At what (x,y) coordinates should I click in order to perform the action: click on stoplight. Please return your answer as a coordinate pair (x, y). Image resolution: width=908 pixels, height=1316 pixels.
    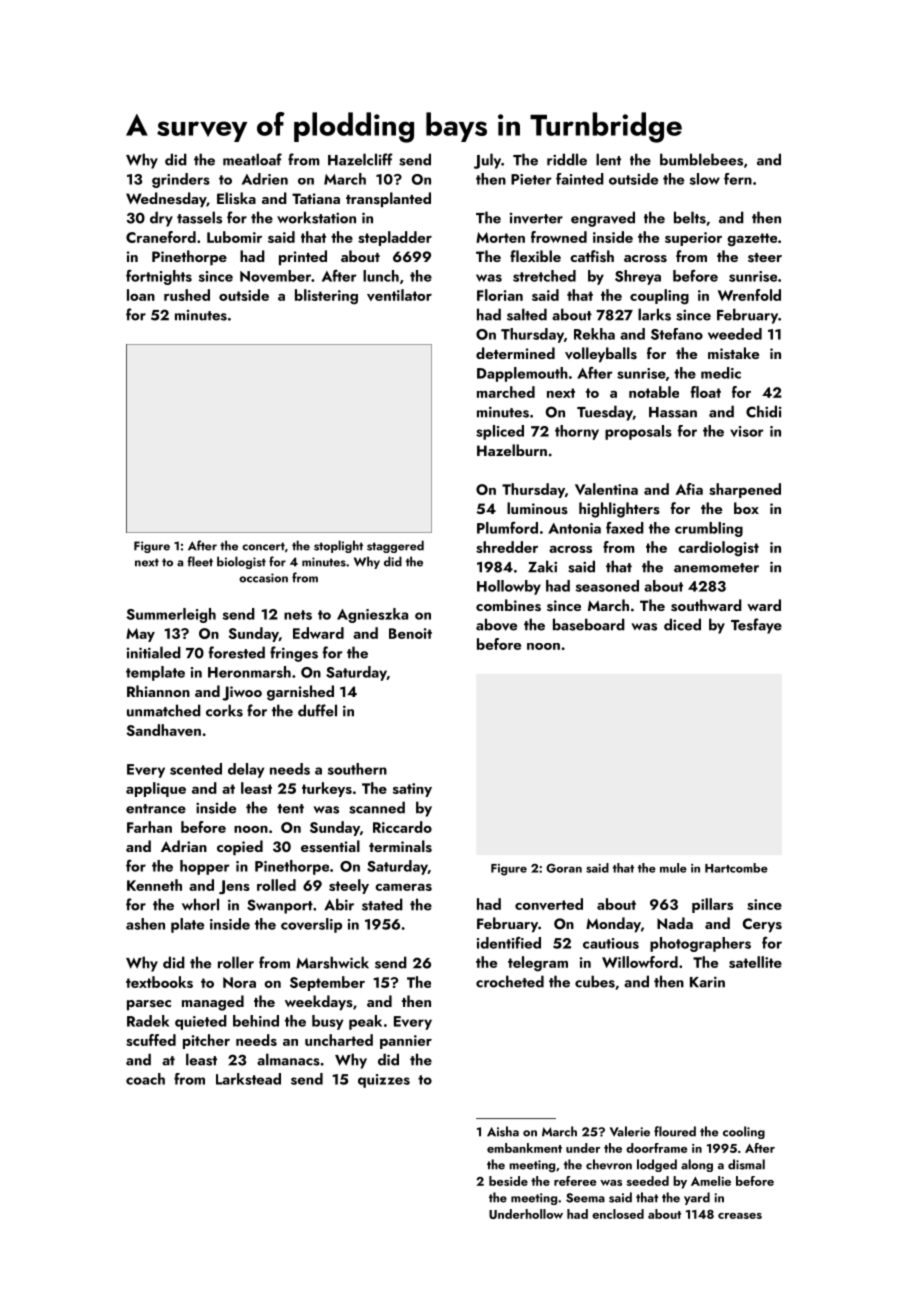
    Looking at the image, I should click on (338, 546).
